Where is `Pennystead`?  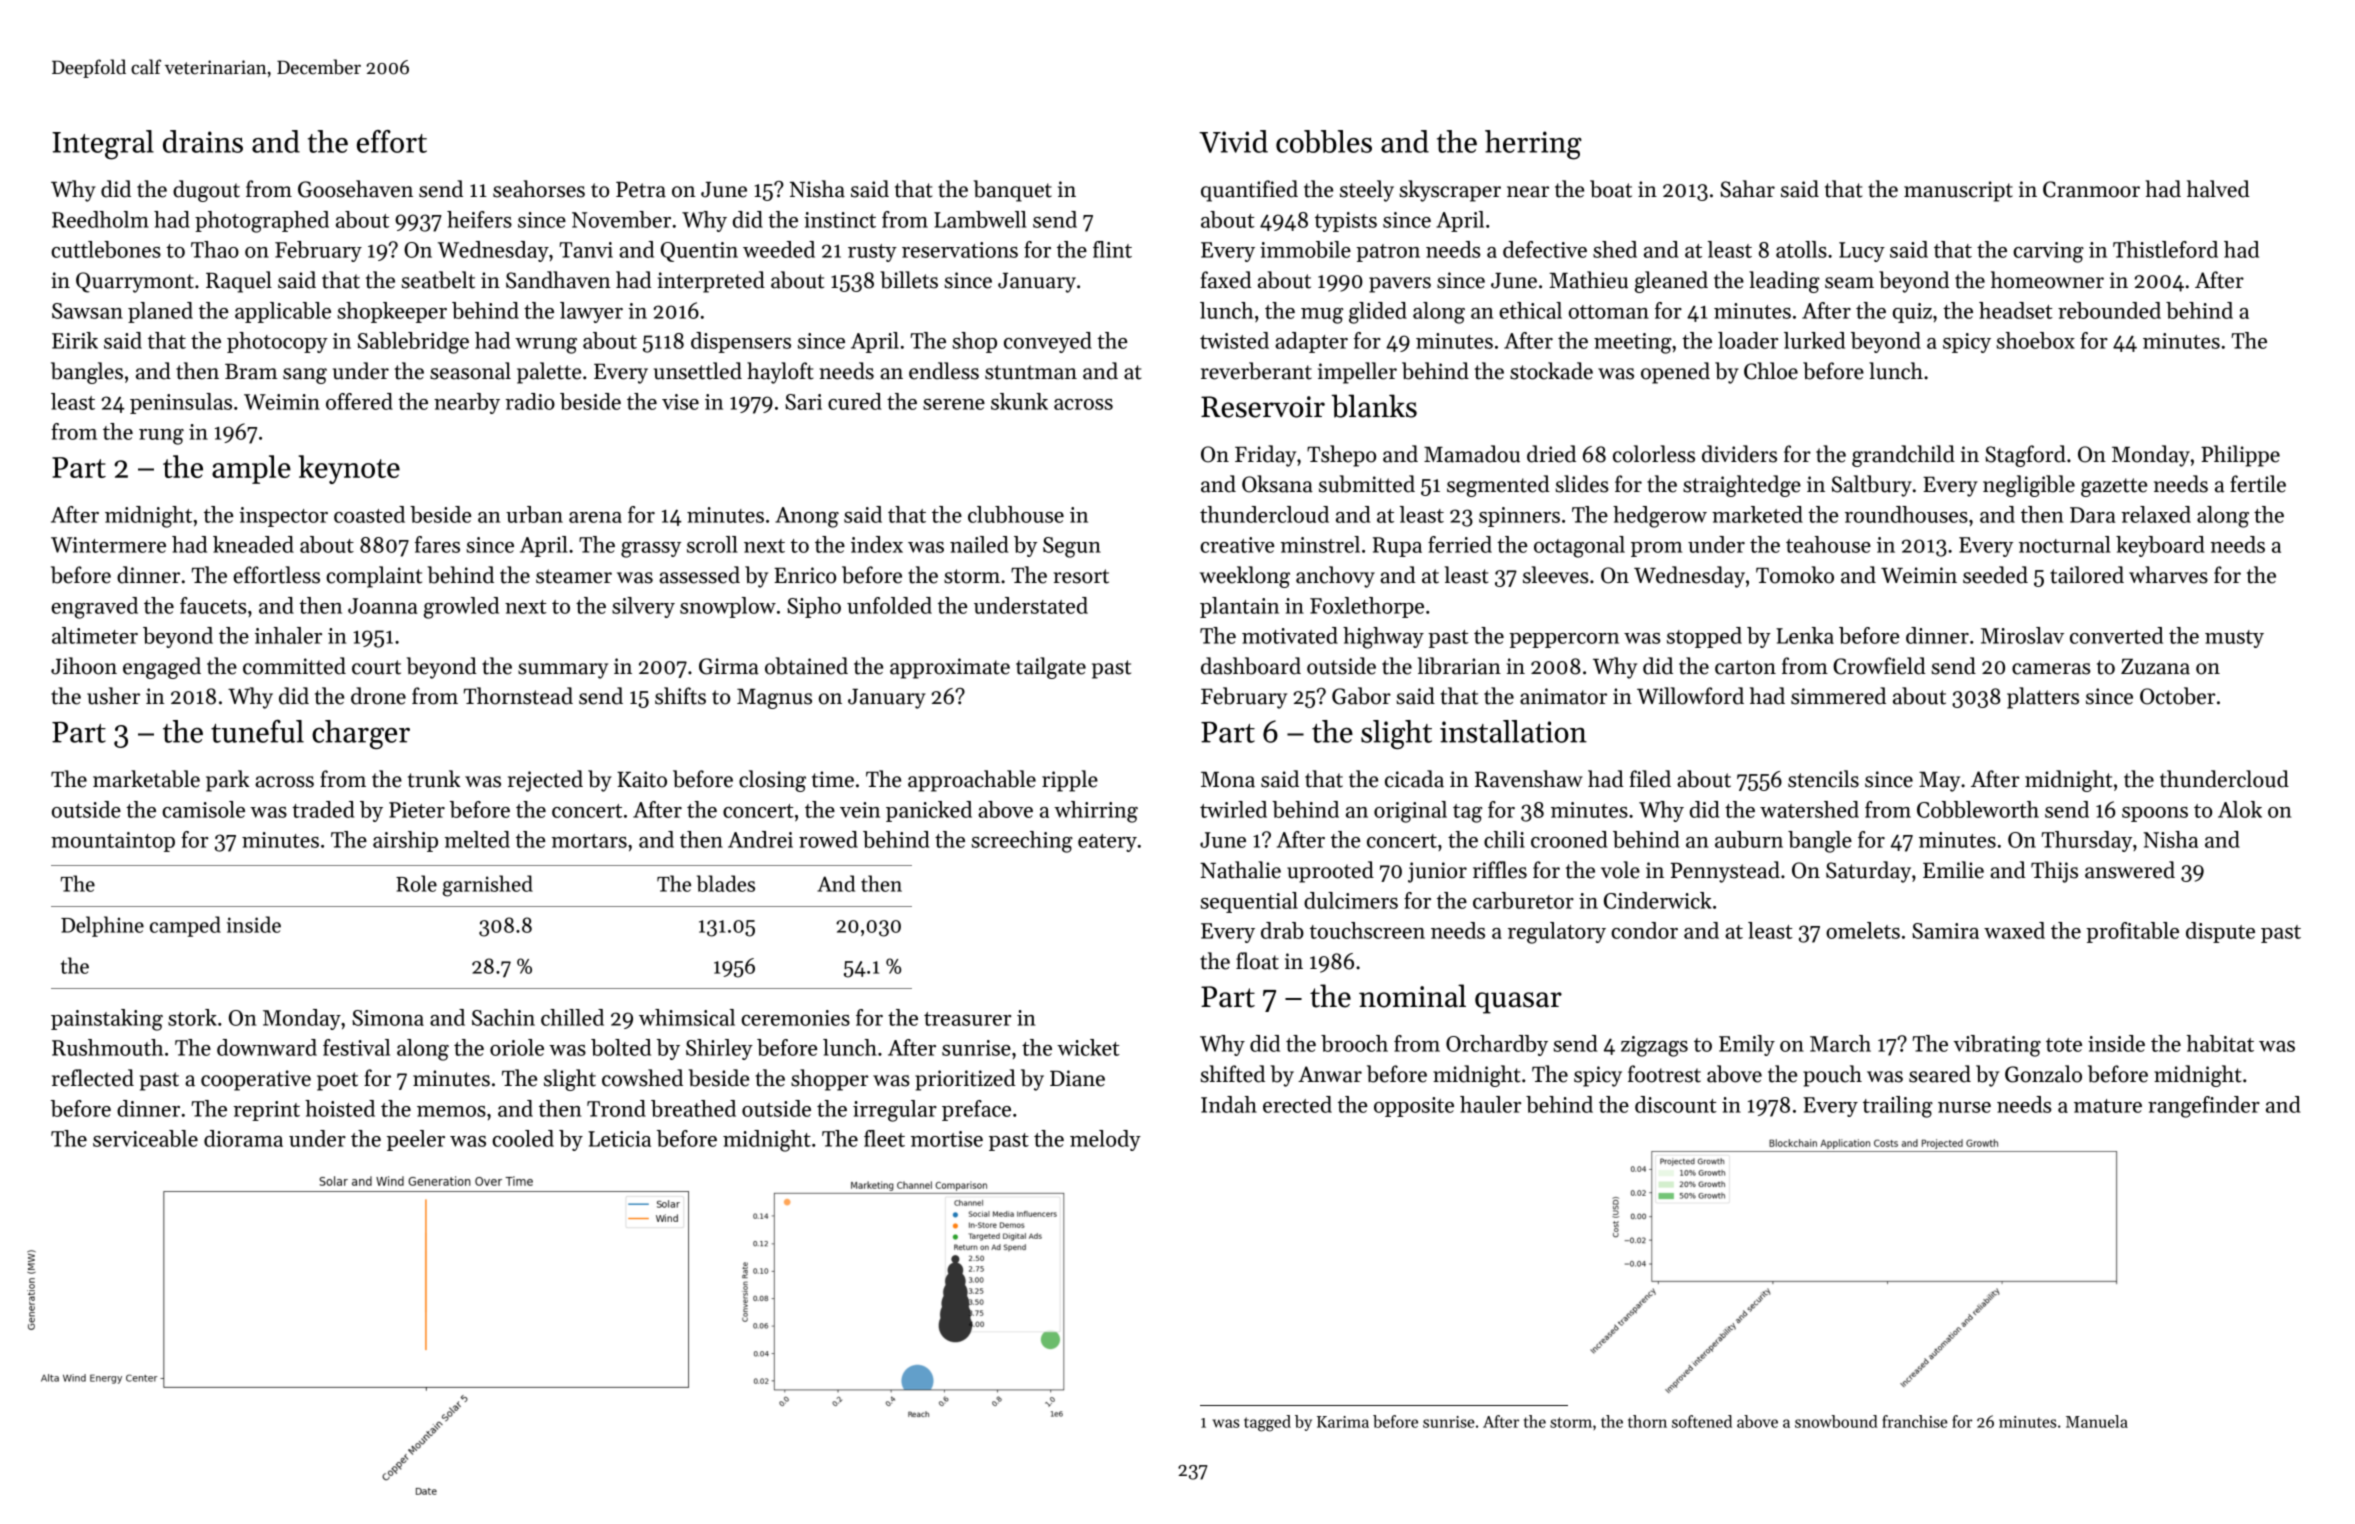
Pennystead is located at coordinates (1725, 872).
